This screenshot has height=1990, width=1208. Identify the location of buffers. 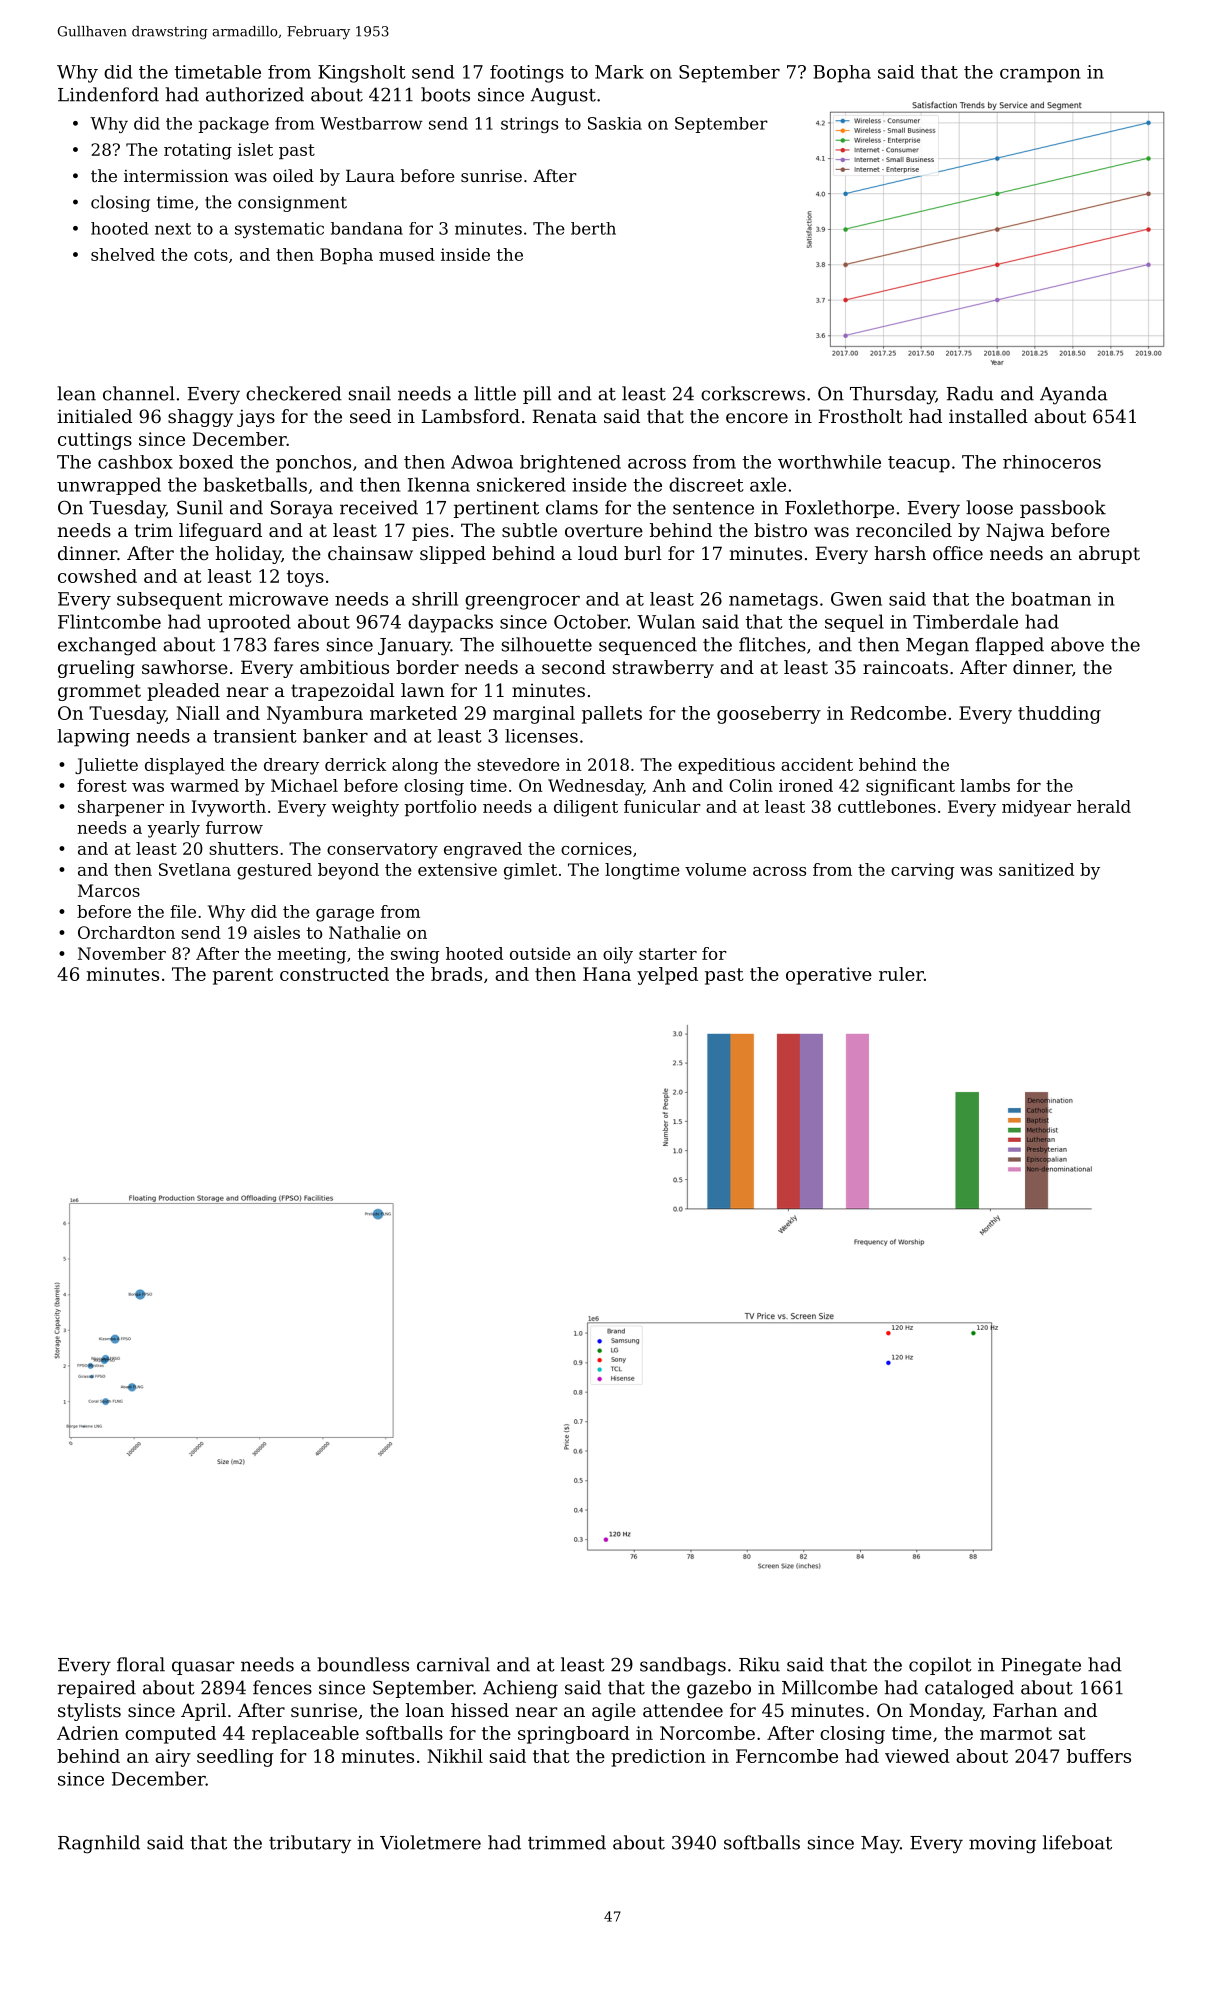
(1099, 1756).
